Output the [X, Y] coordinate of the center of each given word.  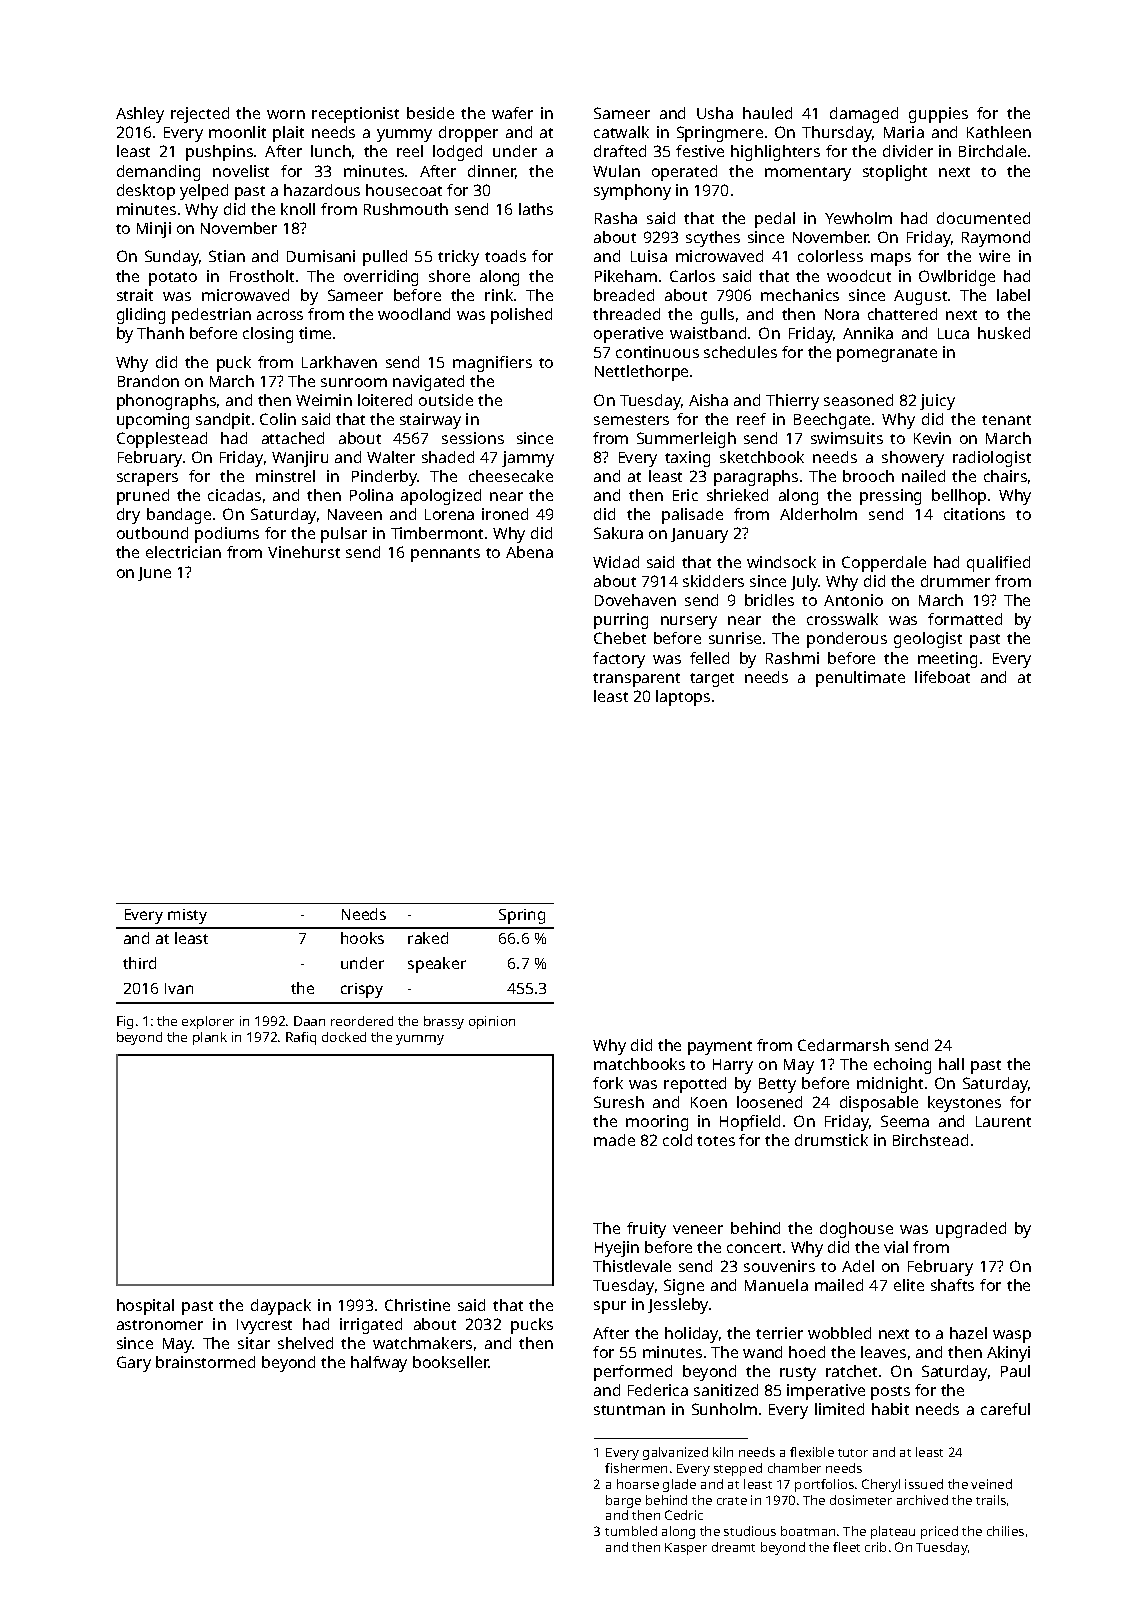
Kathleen [999, 132]
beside [430, 113]
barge [623, 1501]
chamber [794, 1468]
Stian [227, 256]
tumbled [631, 1531]
